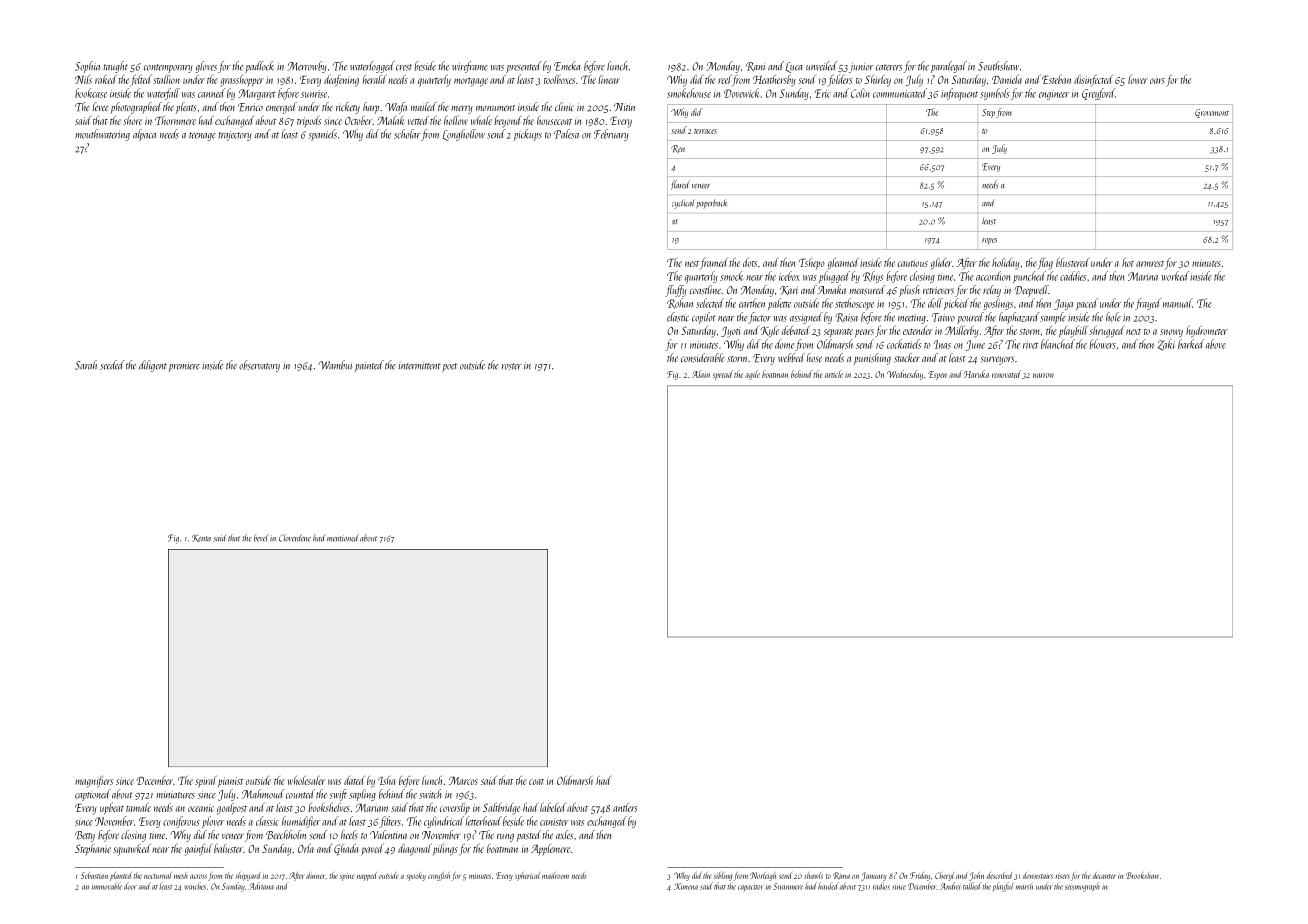 This screenshot has height=924, width=1308. What do you see at coordinates (358, 120) in the screenshot?
I see `October` at bounding box center [358, 120].
